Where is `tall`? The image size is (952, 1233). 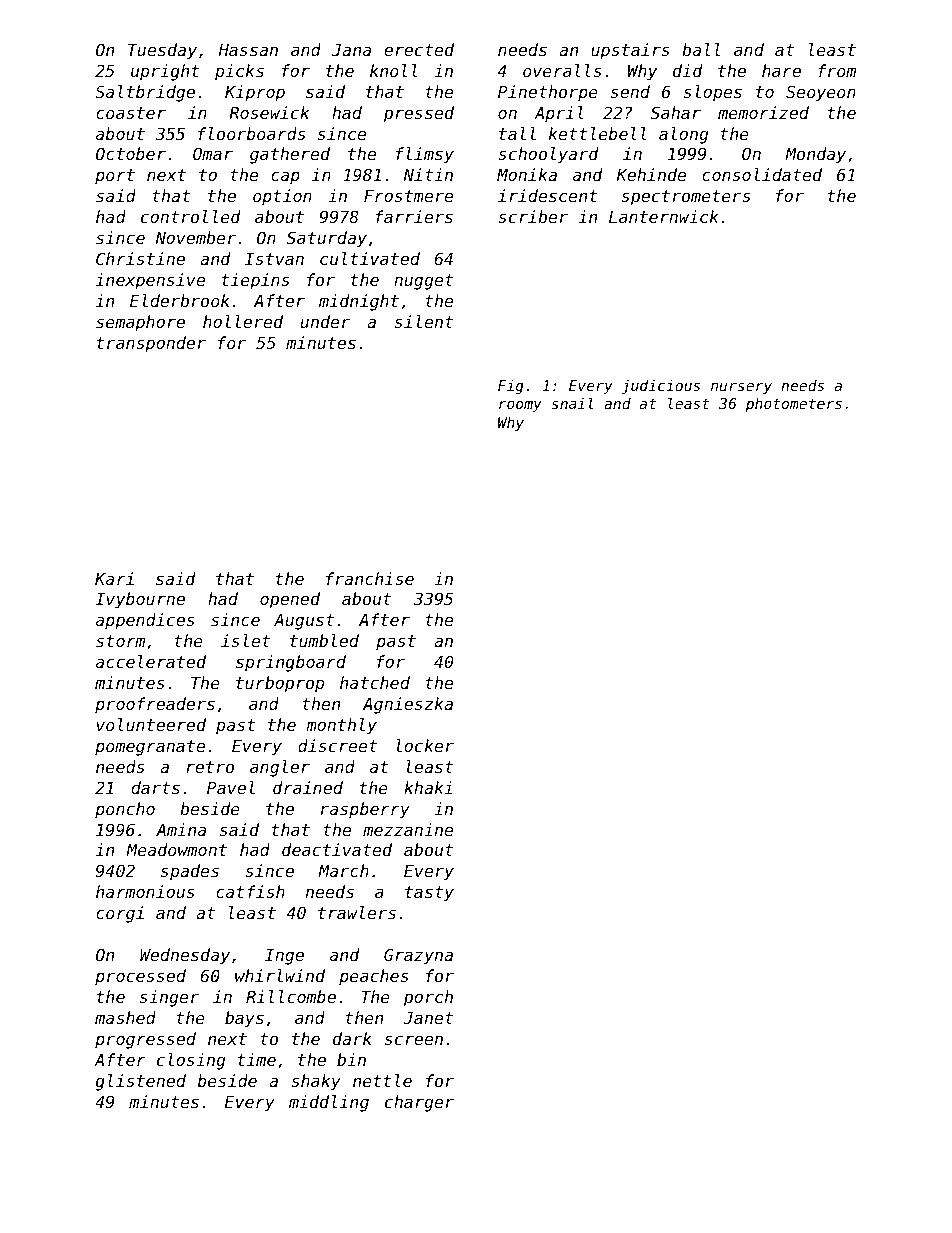 tall is located at coordinates (517, 133).
